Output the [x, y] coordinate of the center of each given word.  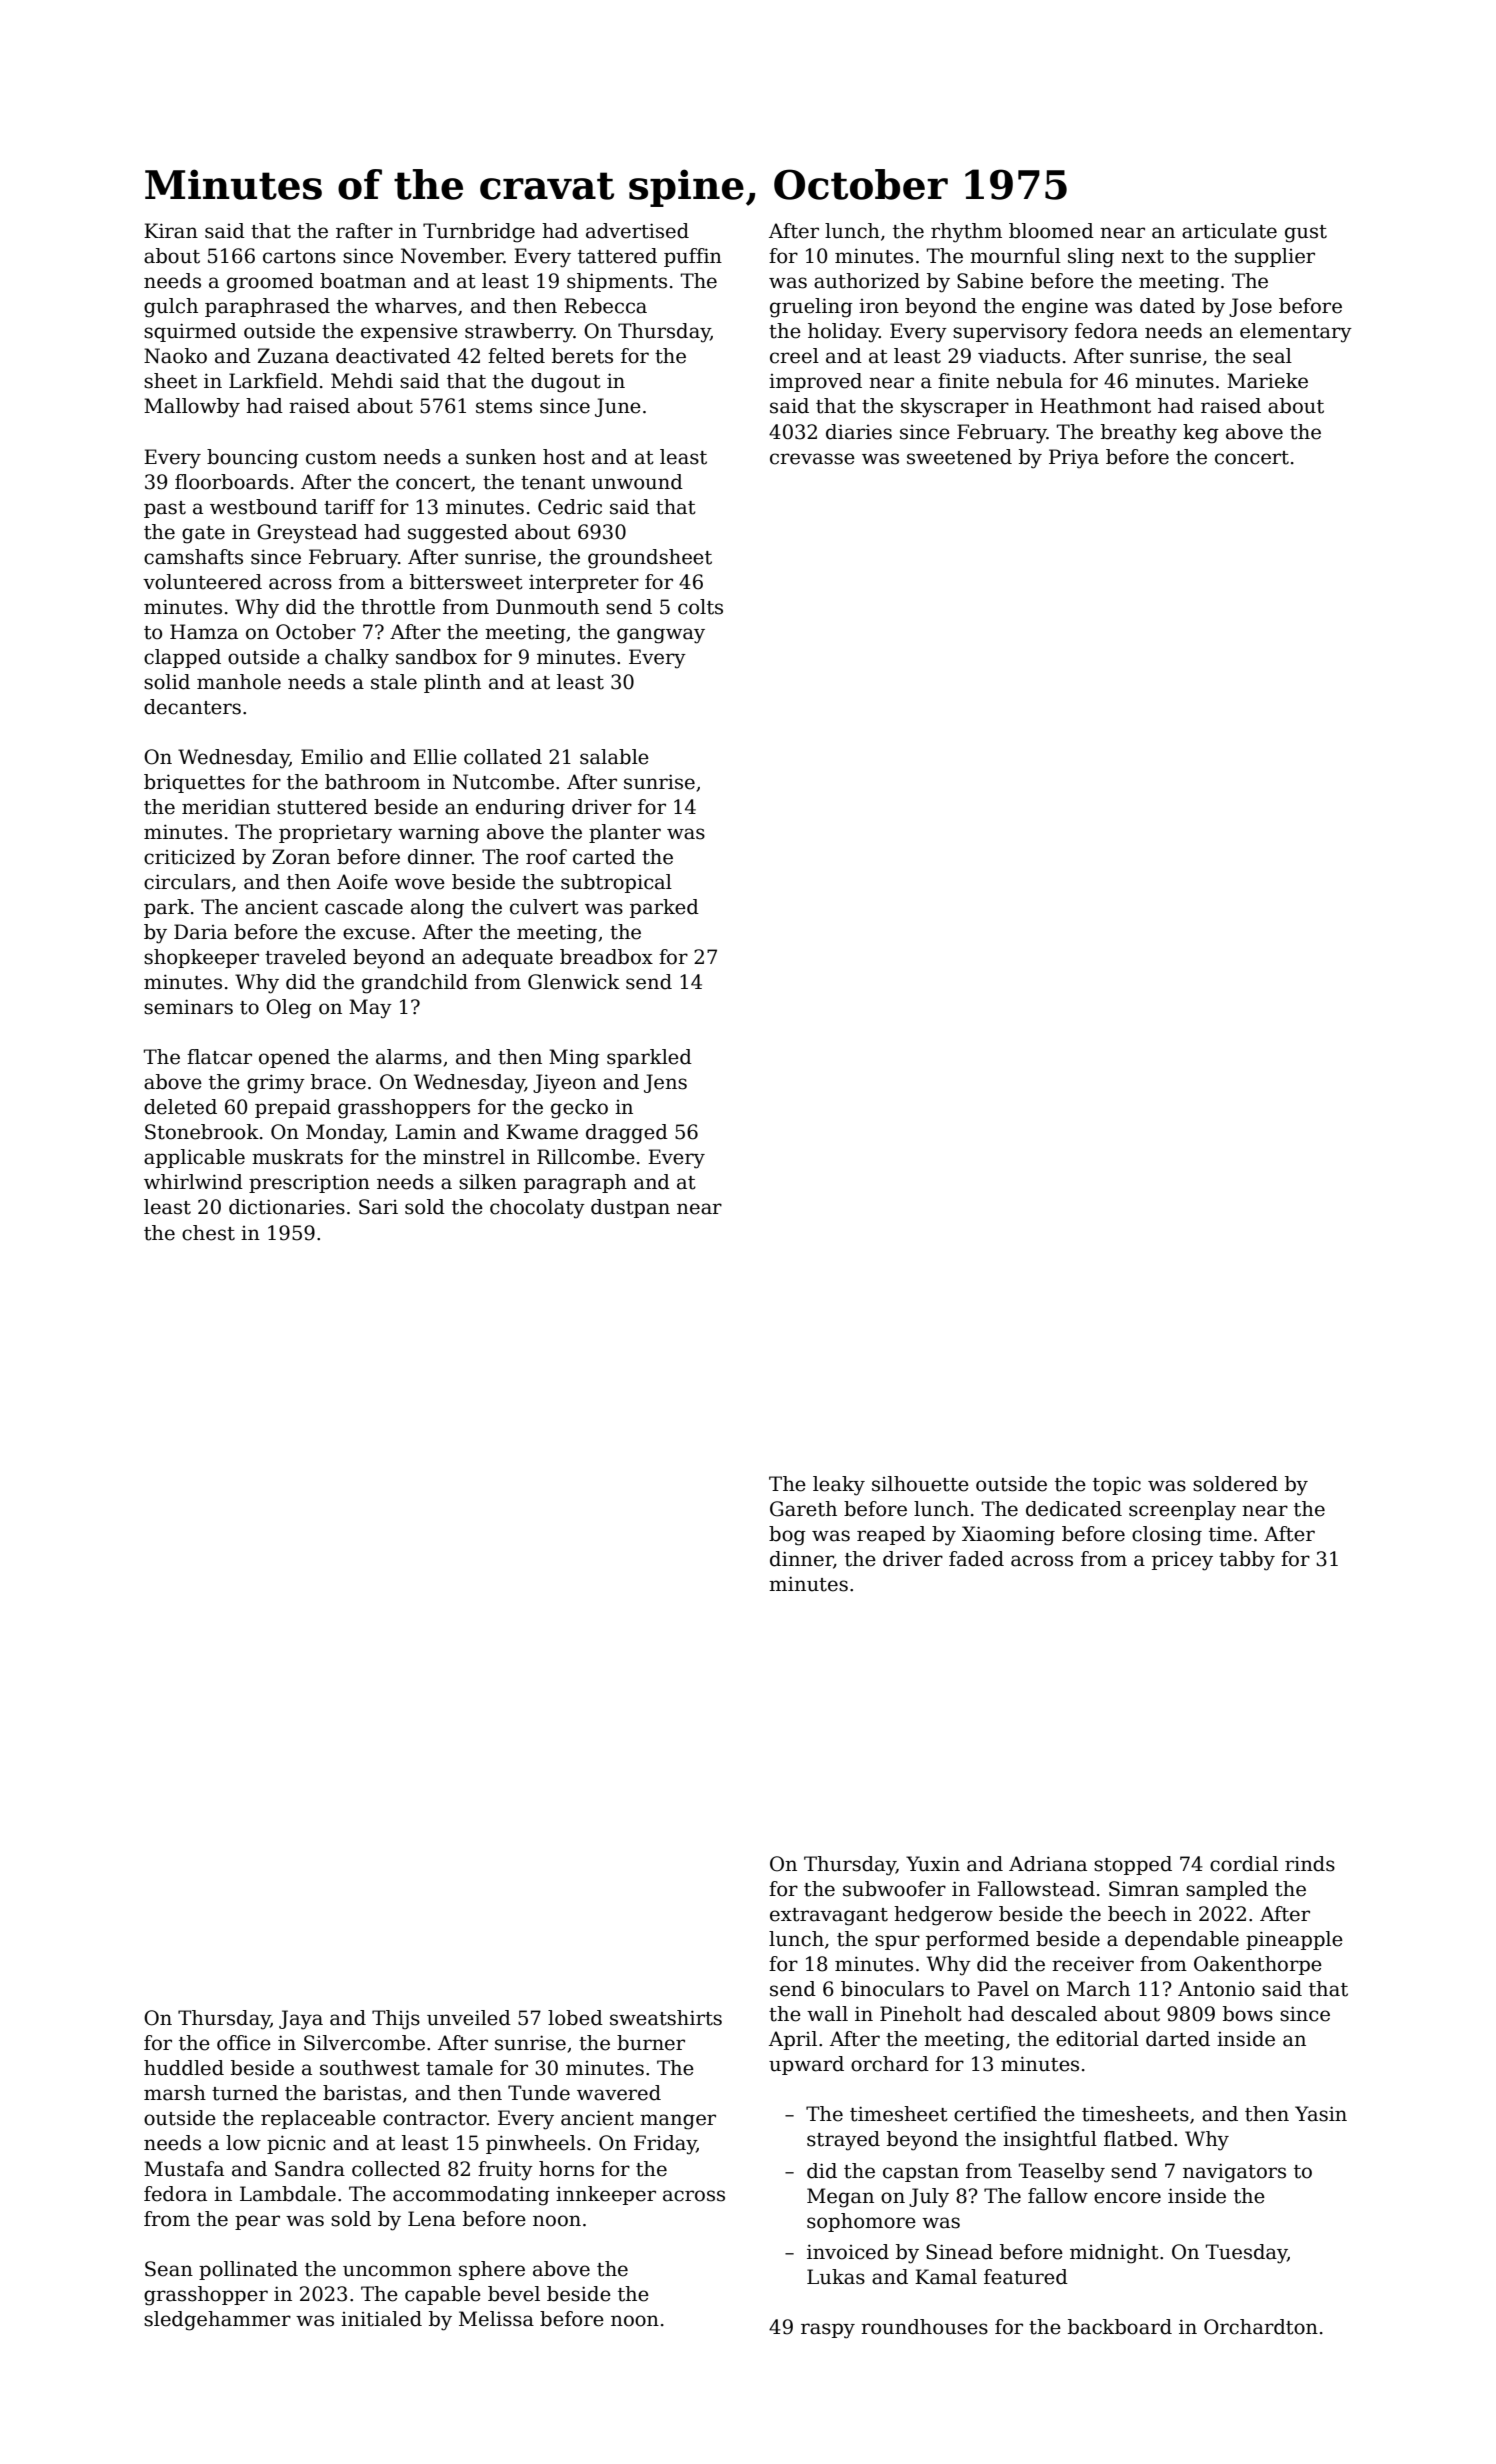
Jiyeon [564, 1084]
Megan [840, 2198]
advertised [637, 231]
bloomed [1051, 231]
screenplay [1182, 1511]
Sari [378, 1207]
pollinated [248, 2270]
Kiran [171, 231]
